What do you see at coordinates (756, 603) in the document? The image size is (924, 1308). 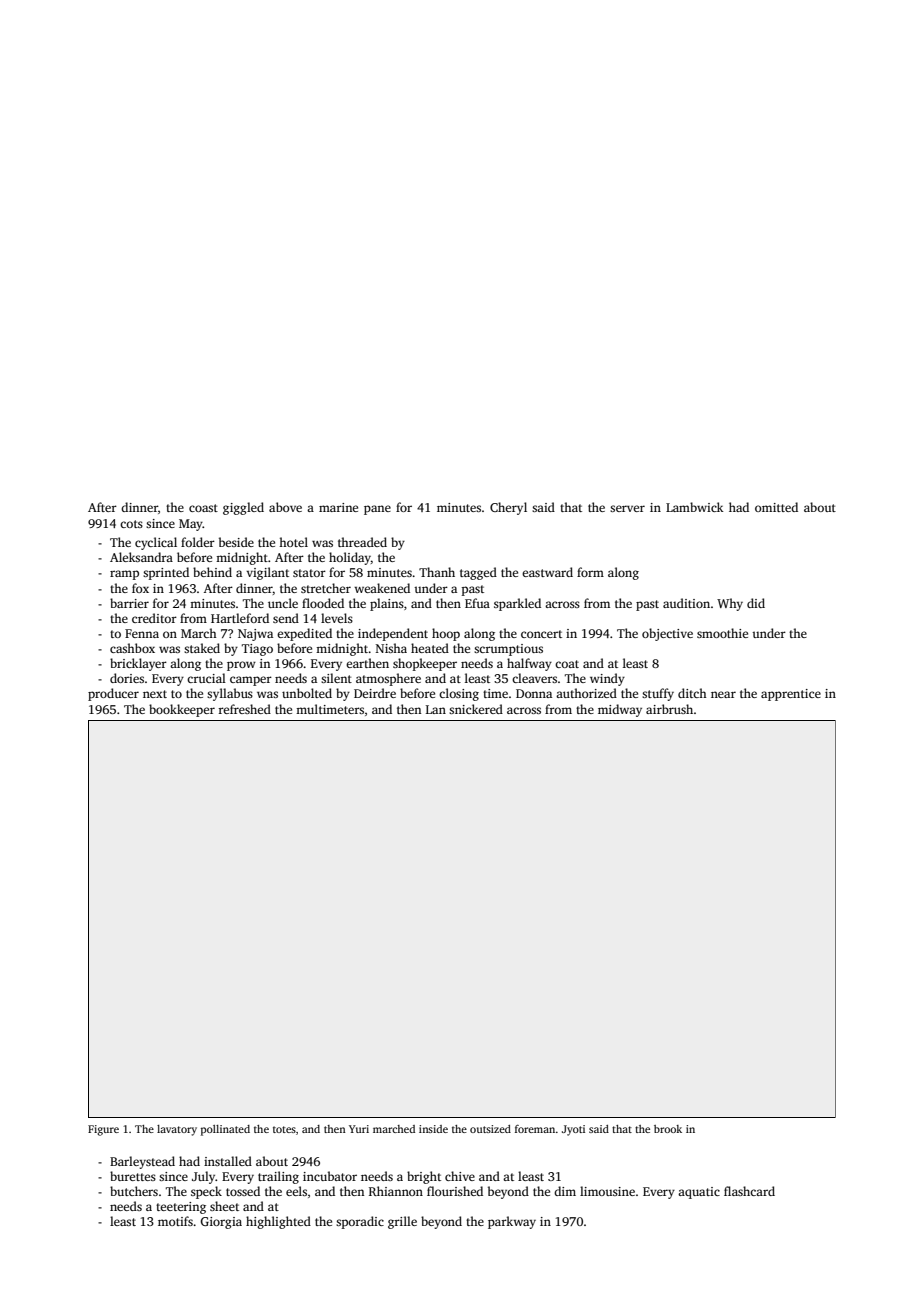 I see `did` at bounding box center [756, 603].
